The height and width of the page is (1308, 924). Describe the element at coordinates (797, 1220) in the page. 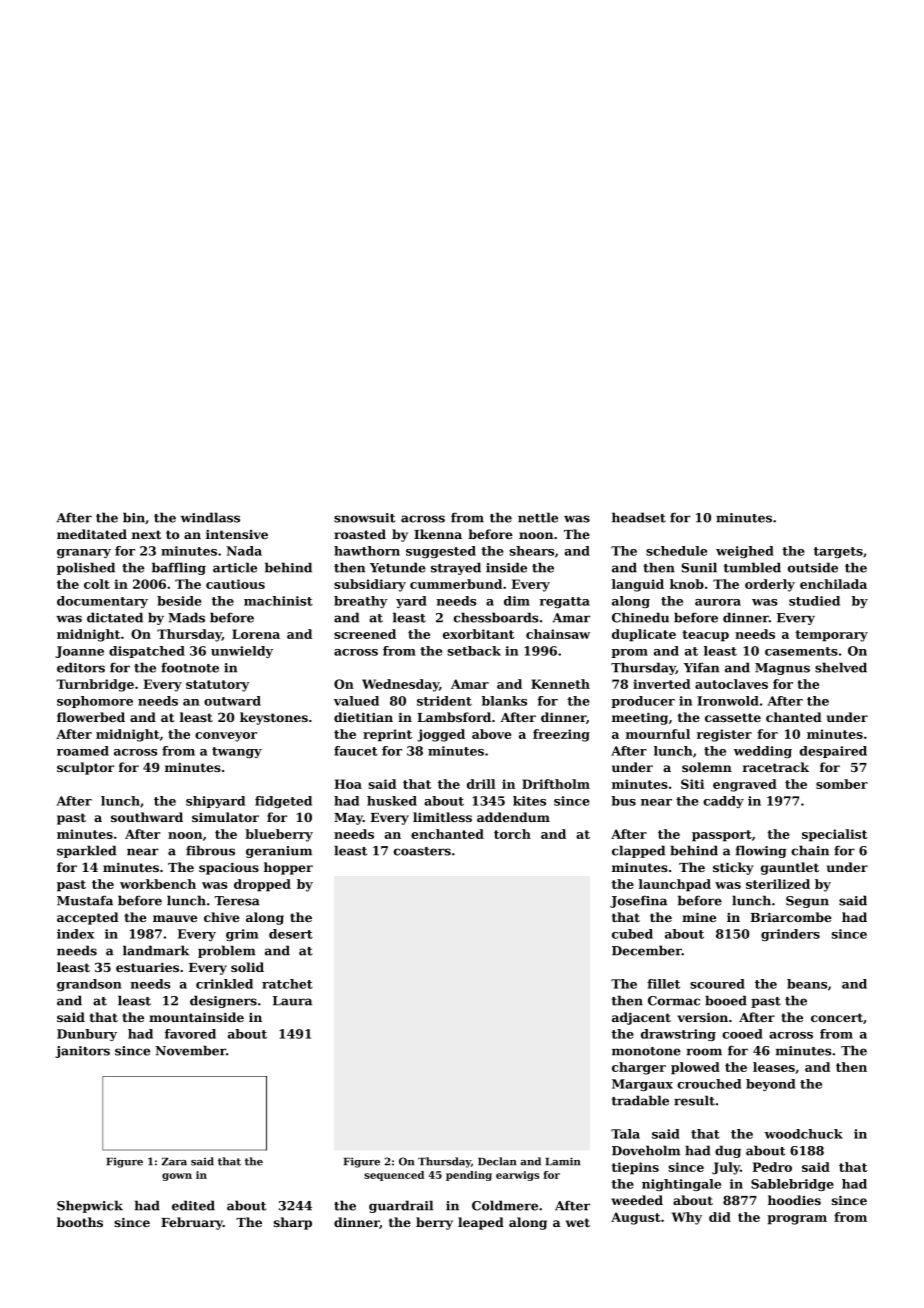

I see `program` at that location.
